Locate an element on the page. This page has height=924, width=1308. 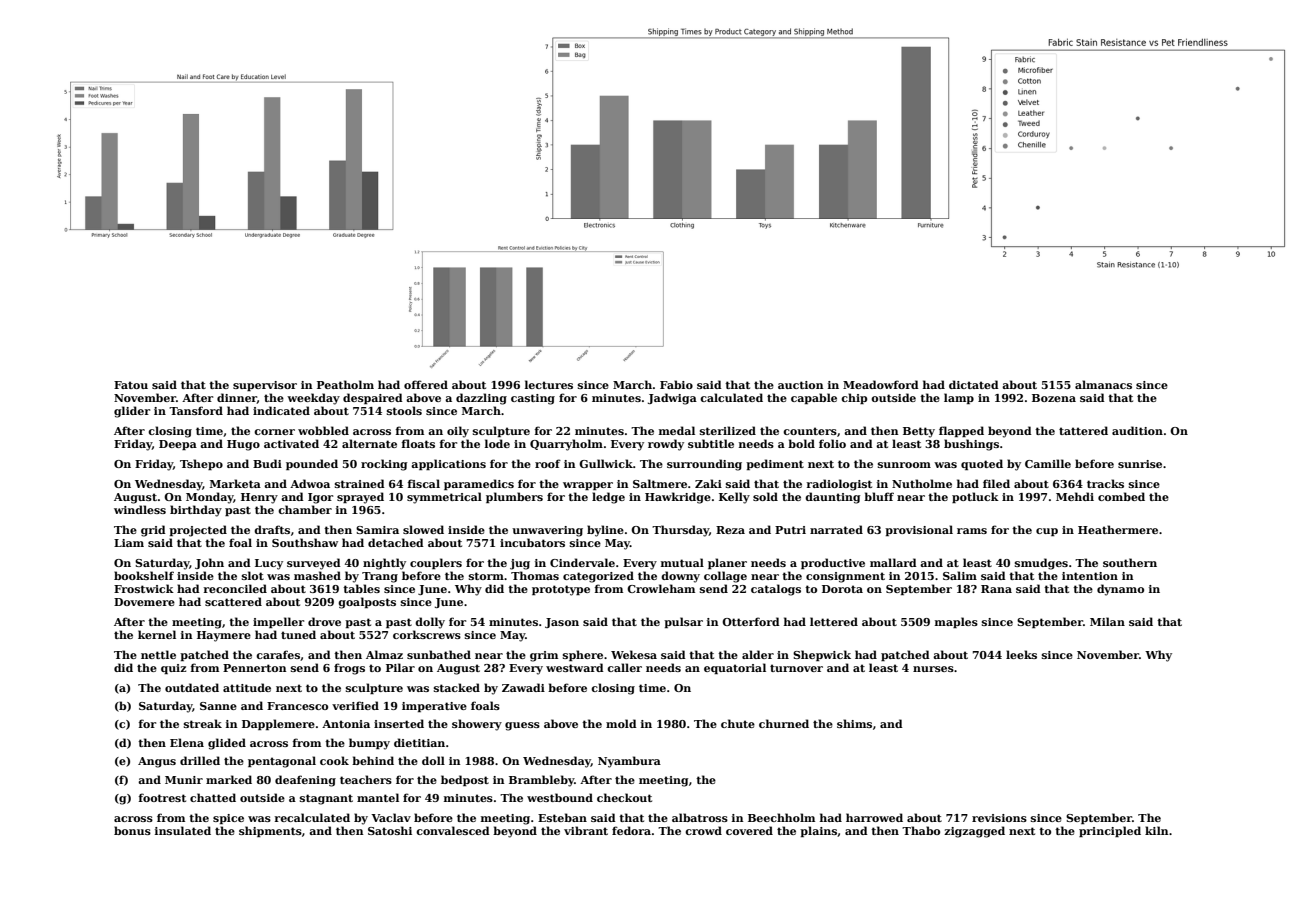
byline is located at coordinates (605, 531).
